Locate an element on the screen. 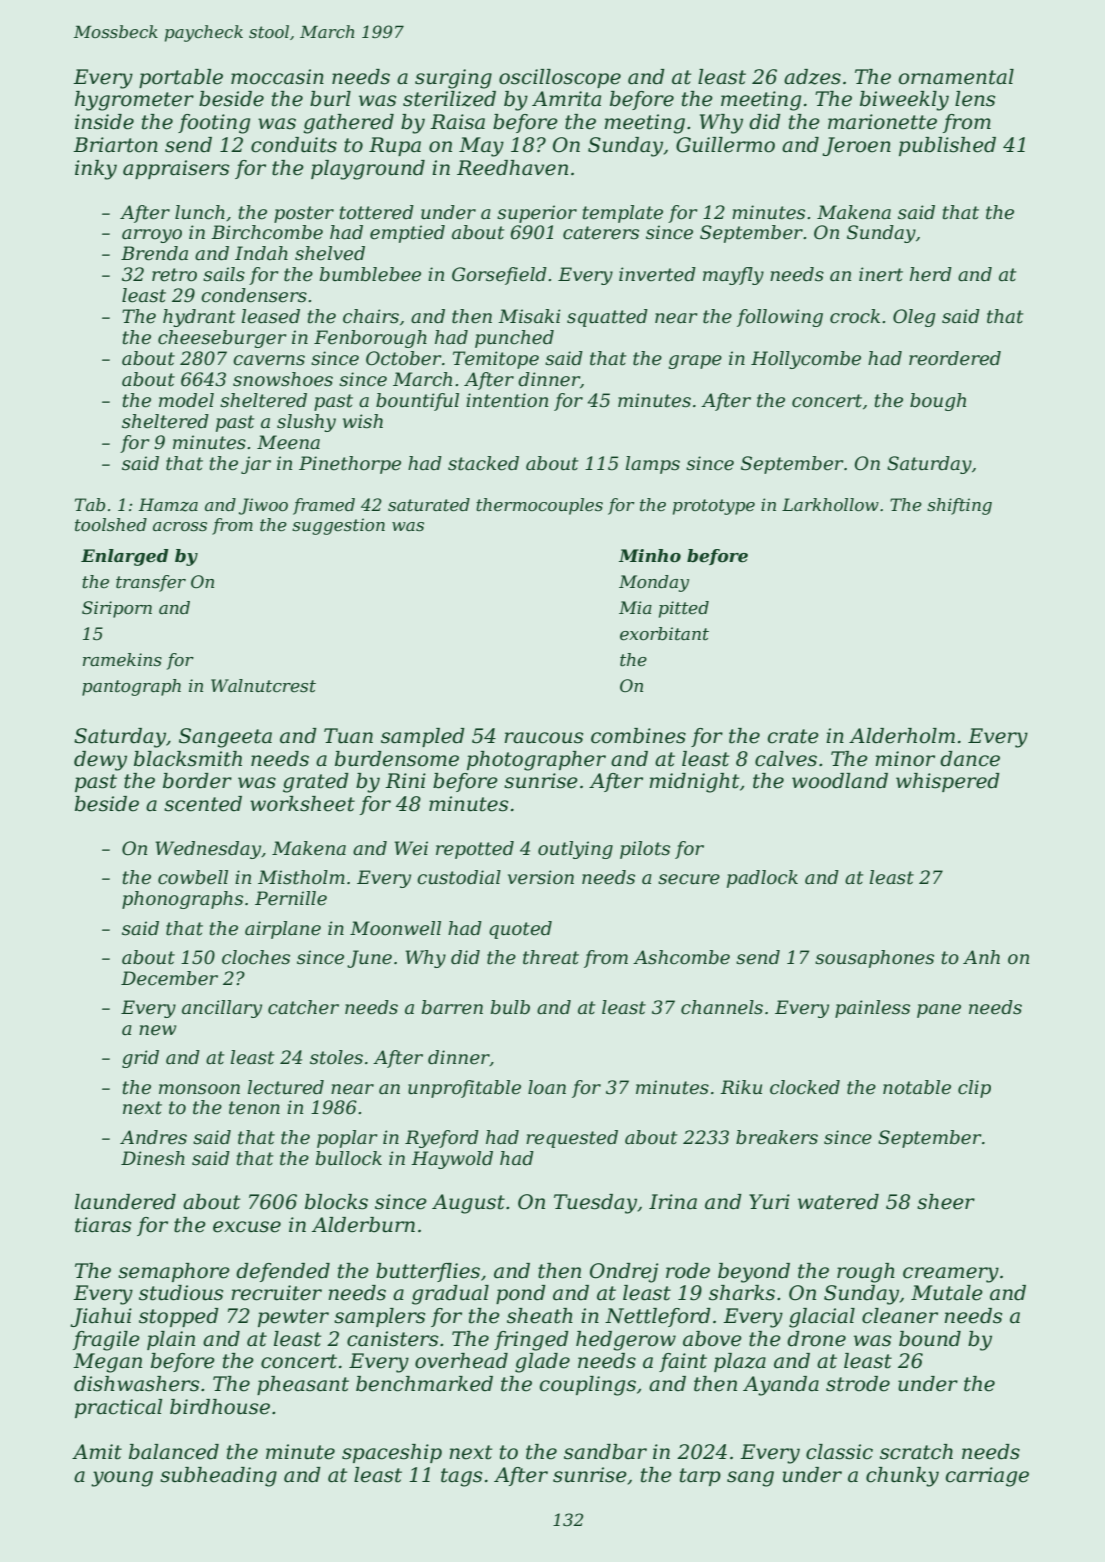  punched is located at coordinates (514, 339).
